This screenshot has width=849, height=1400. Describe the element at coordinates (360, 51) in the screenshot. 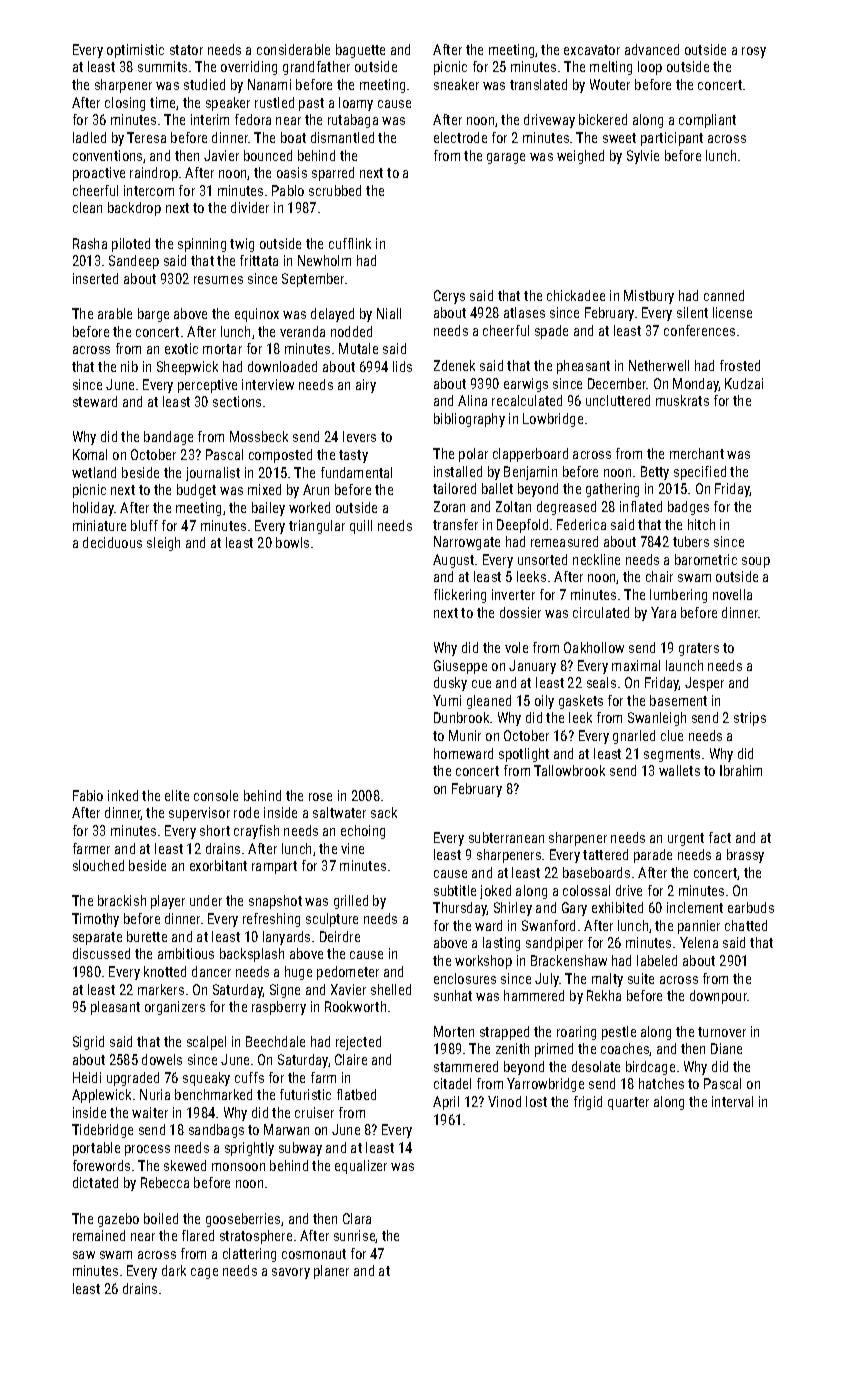

I see `baguette` at that location.
